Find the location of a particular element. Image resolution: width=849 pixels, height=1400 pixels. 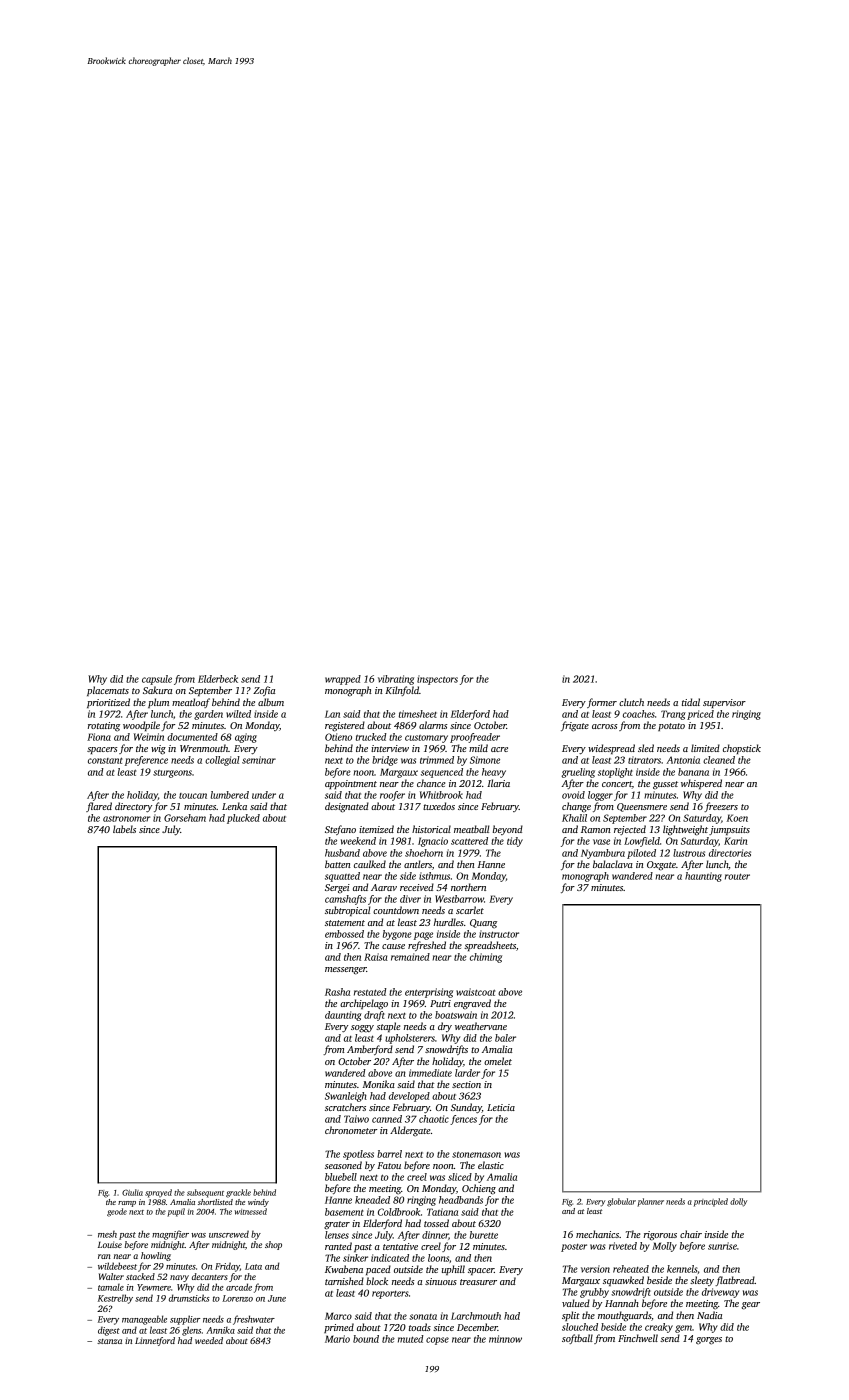

daunting is located at coordinates (343, 1016).
